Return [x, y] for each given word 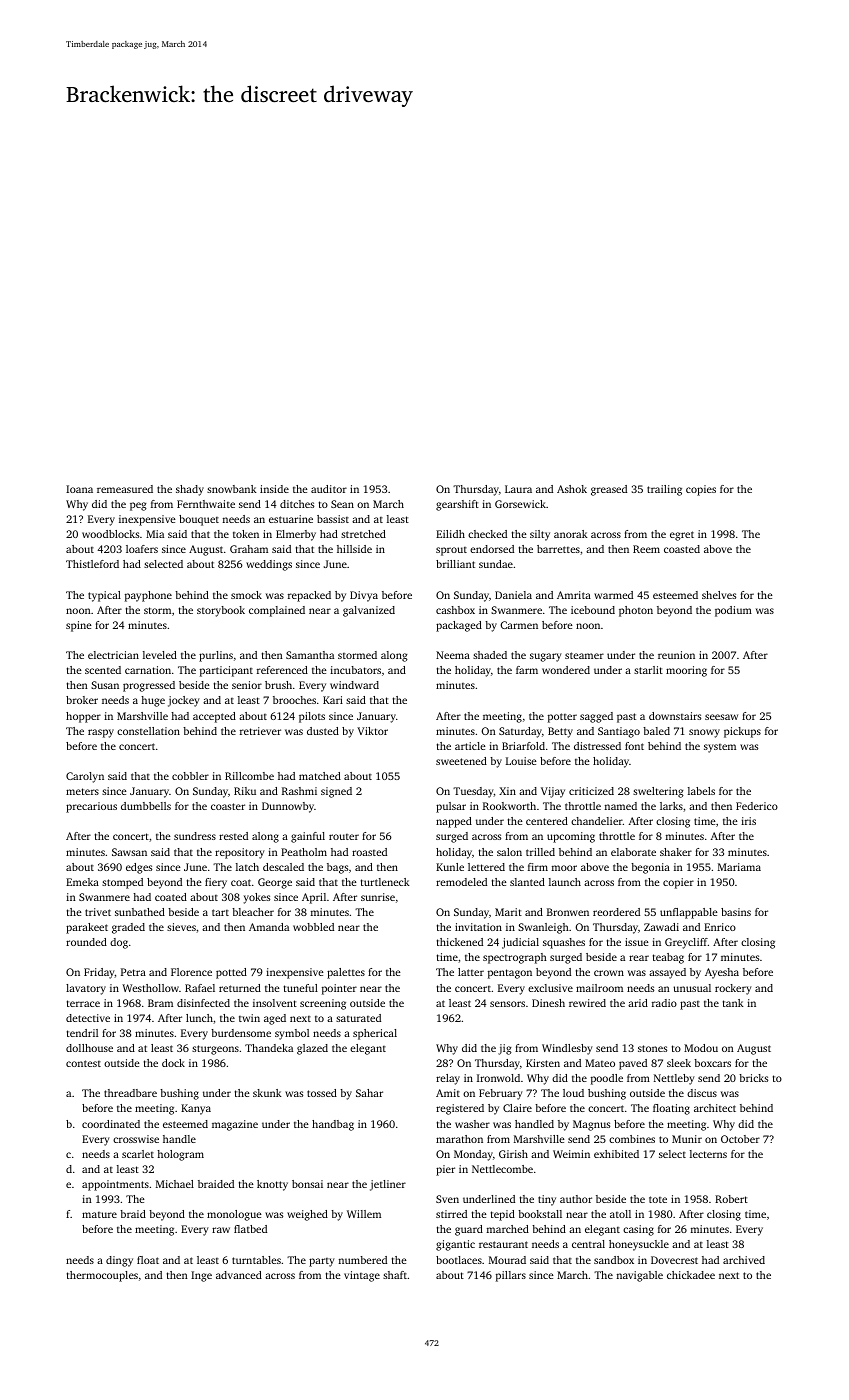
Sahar [369, 1093]
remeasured [125, 489]
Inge [201, 1276]
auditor [329, 489]
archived [744, 1260]
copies [701, 490]
